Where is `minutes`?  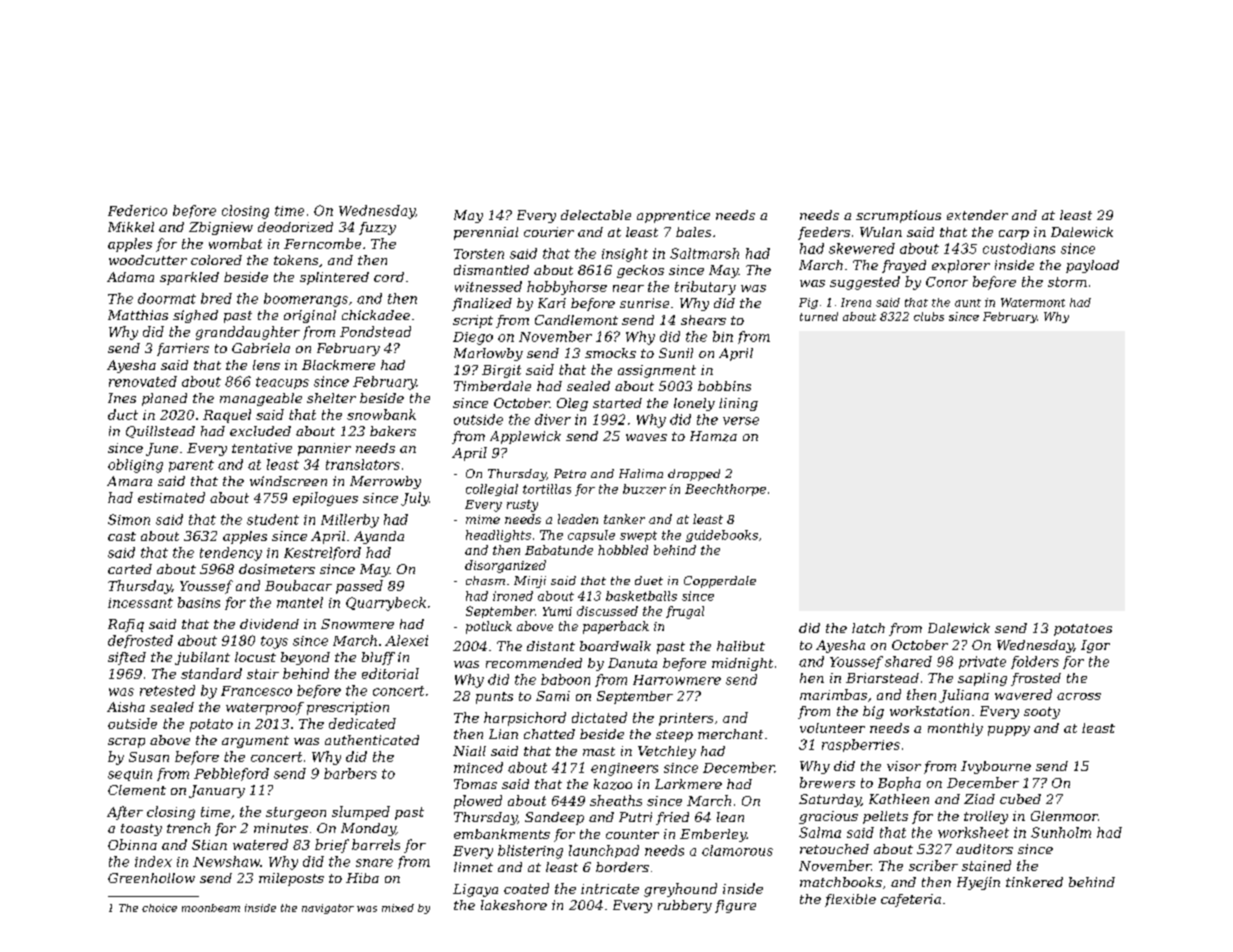 minutes is located at coordinates (281, 828).
